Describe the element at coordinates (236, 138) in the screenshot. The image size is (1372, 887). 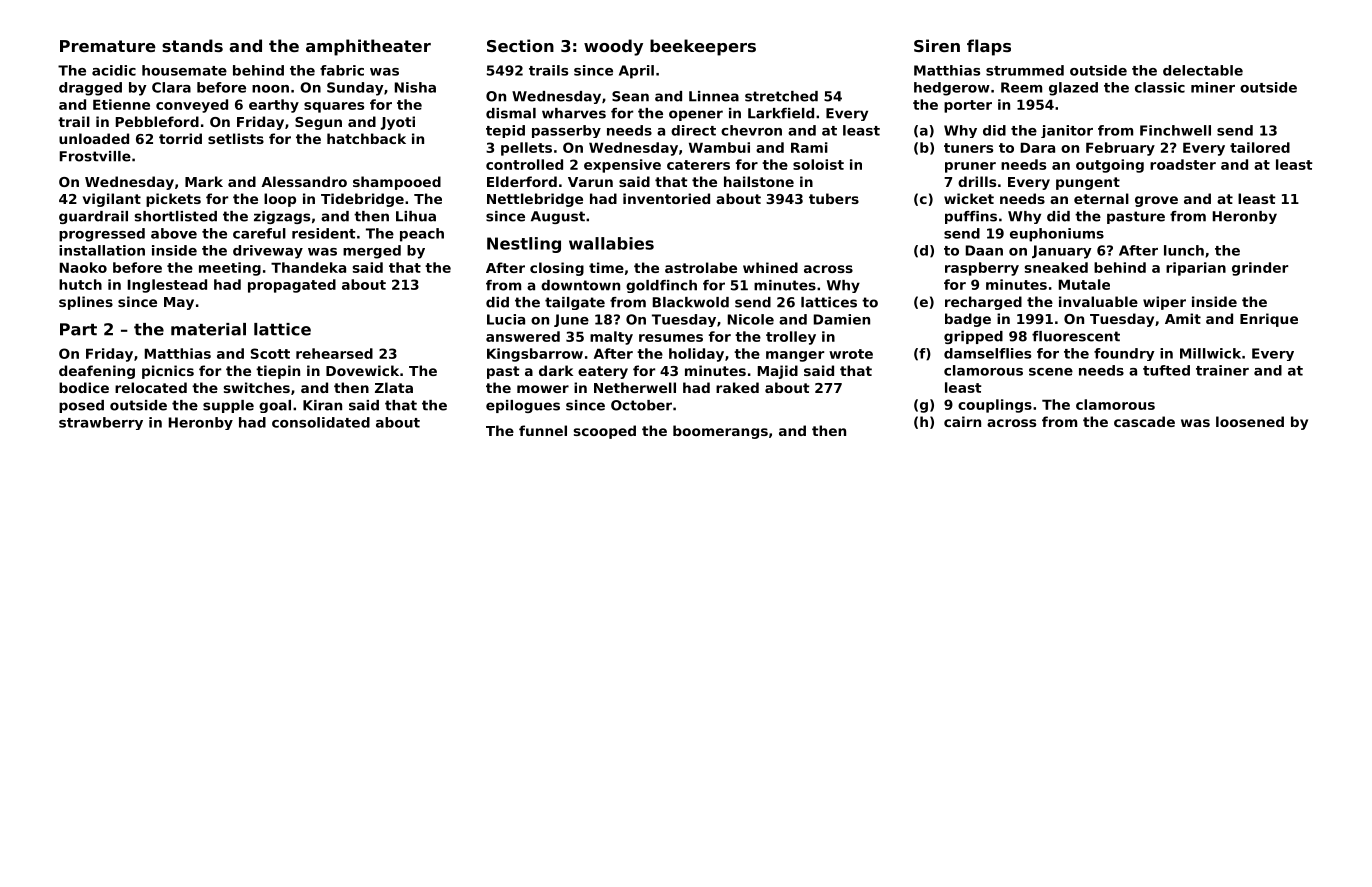
I see `setlists` at that location.
